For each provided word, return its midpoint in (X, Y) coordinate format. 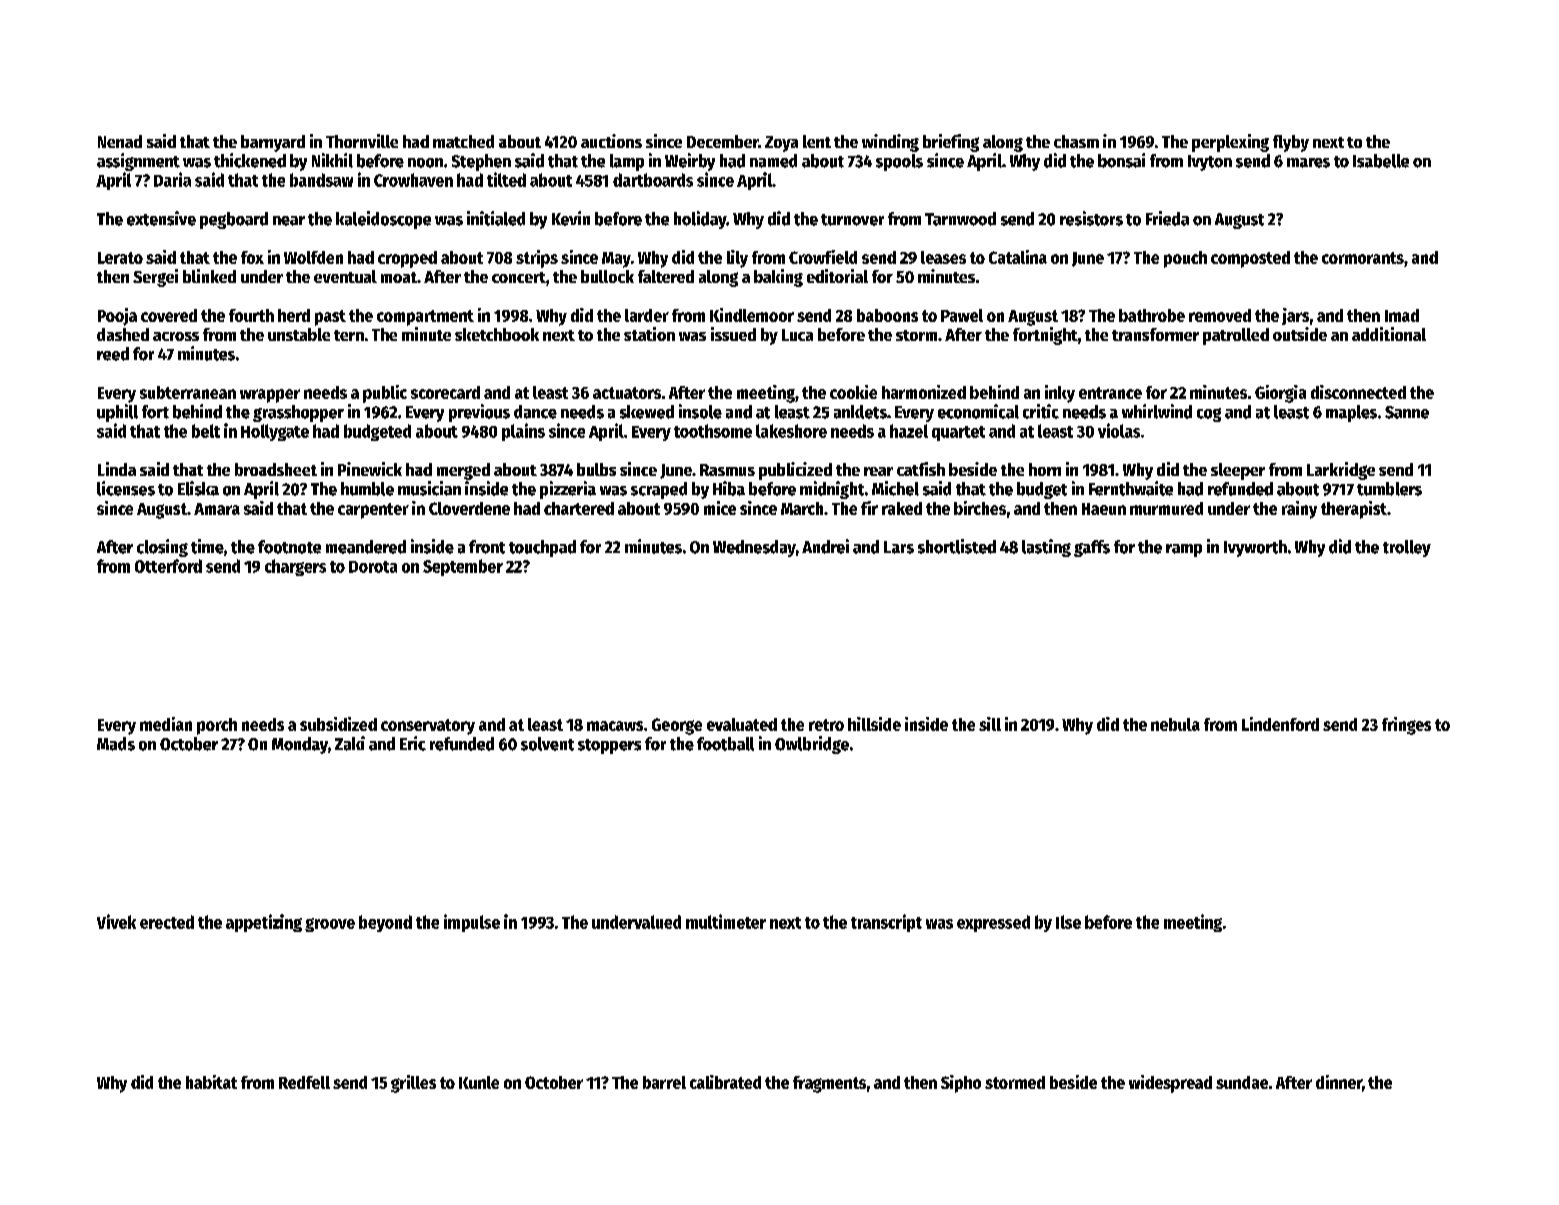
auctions (611, 141)
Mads (116, 744)
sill (990, 724)
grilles (413, 1084)
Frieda (1167, 218)
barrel (664, 1082)
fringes (1406, 726)
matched (463, 141)
